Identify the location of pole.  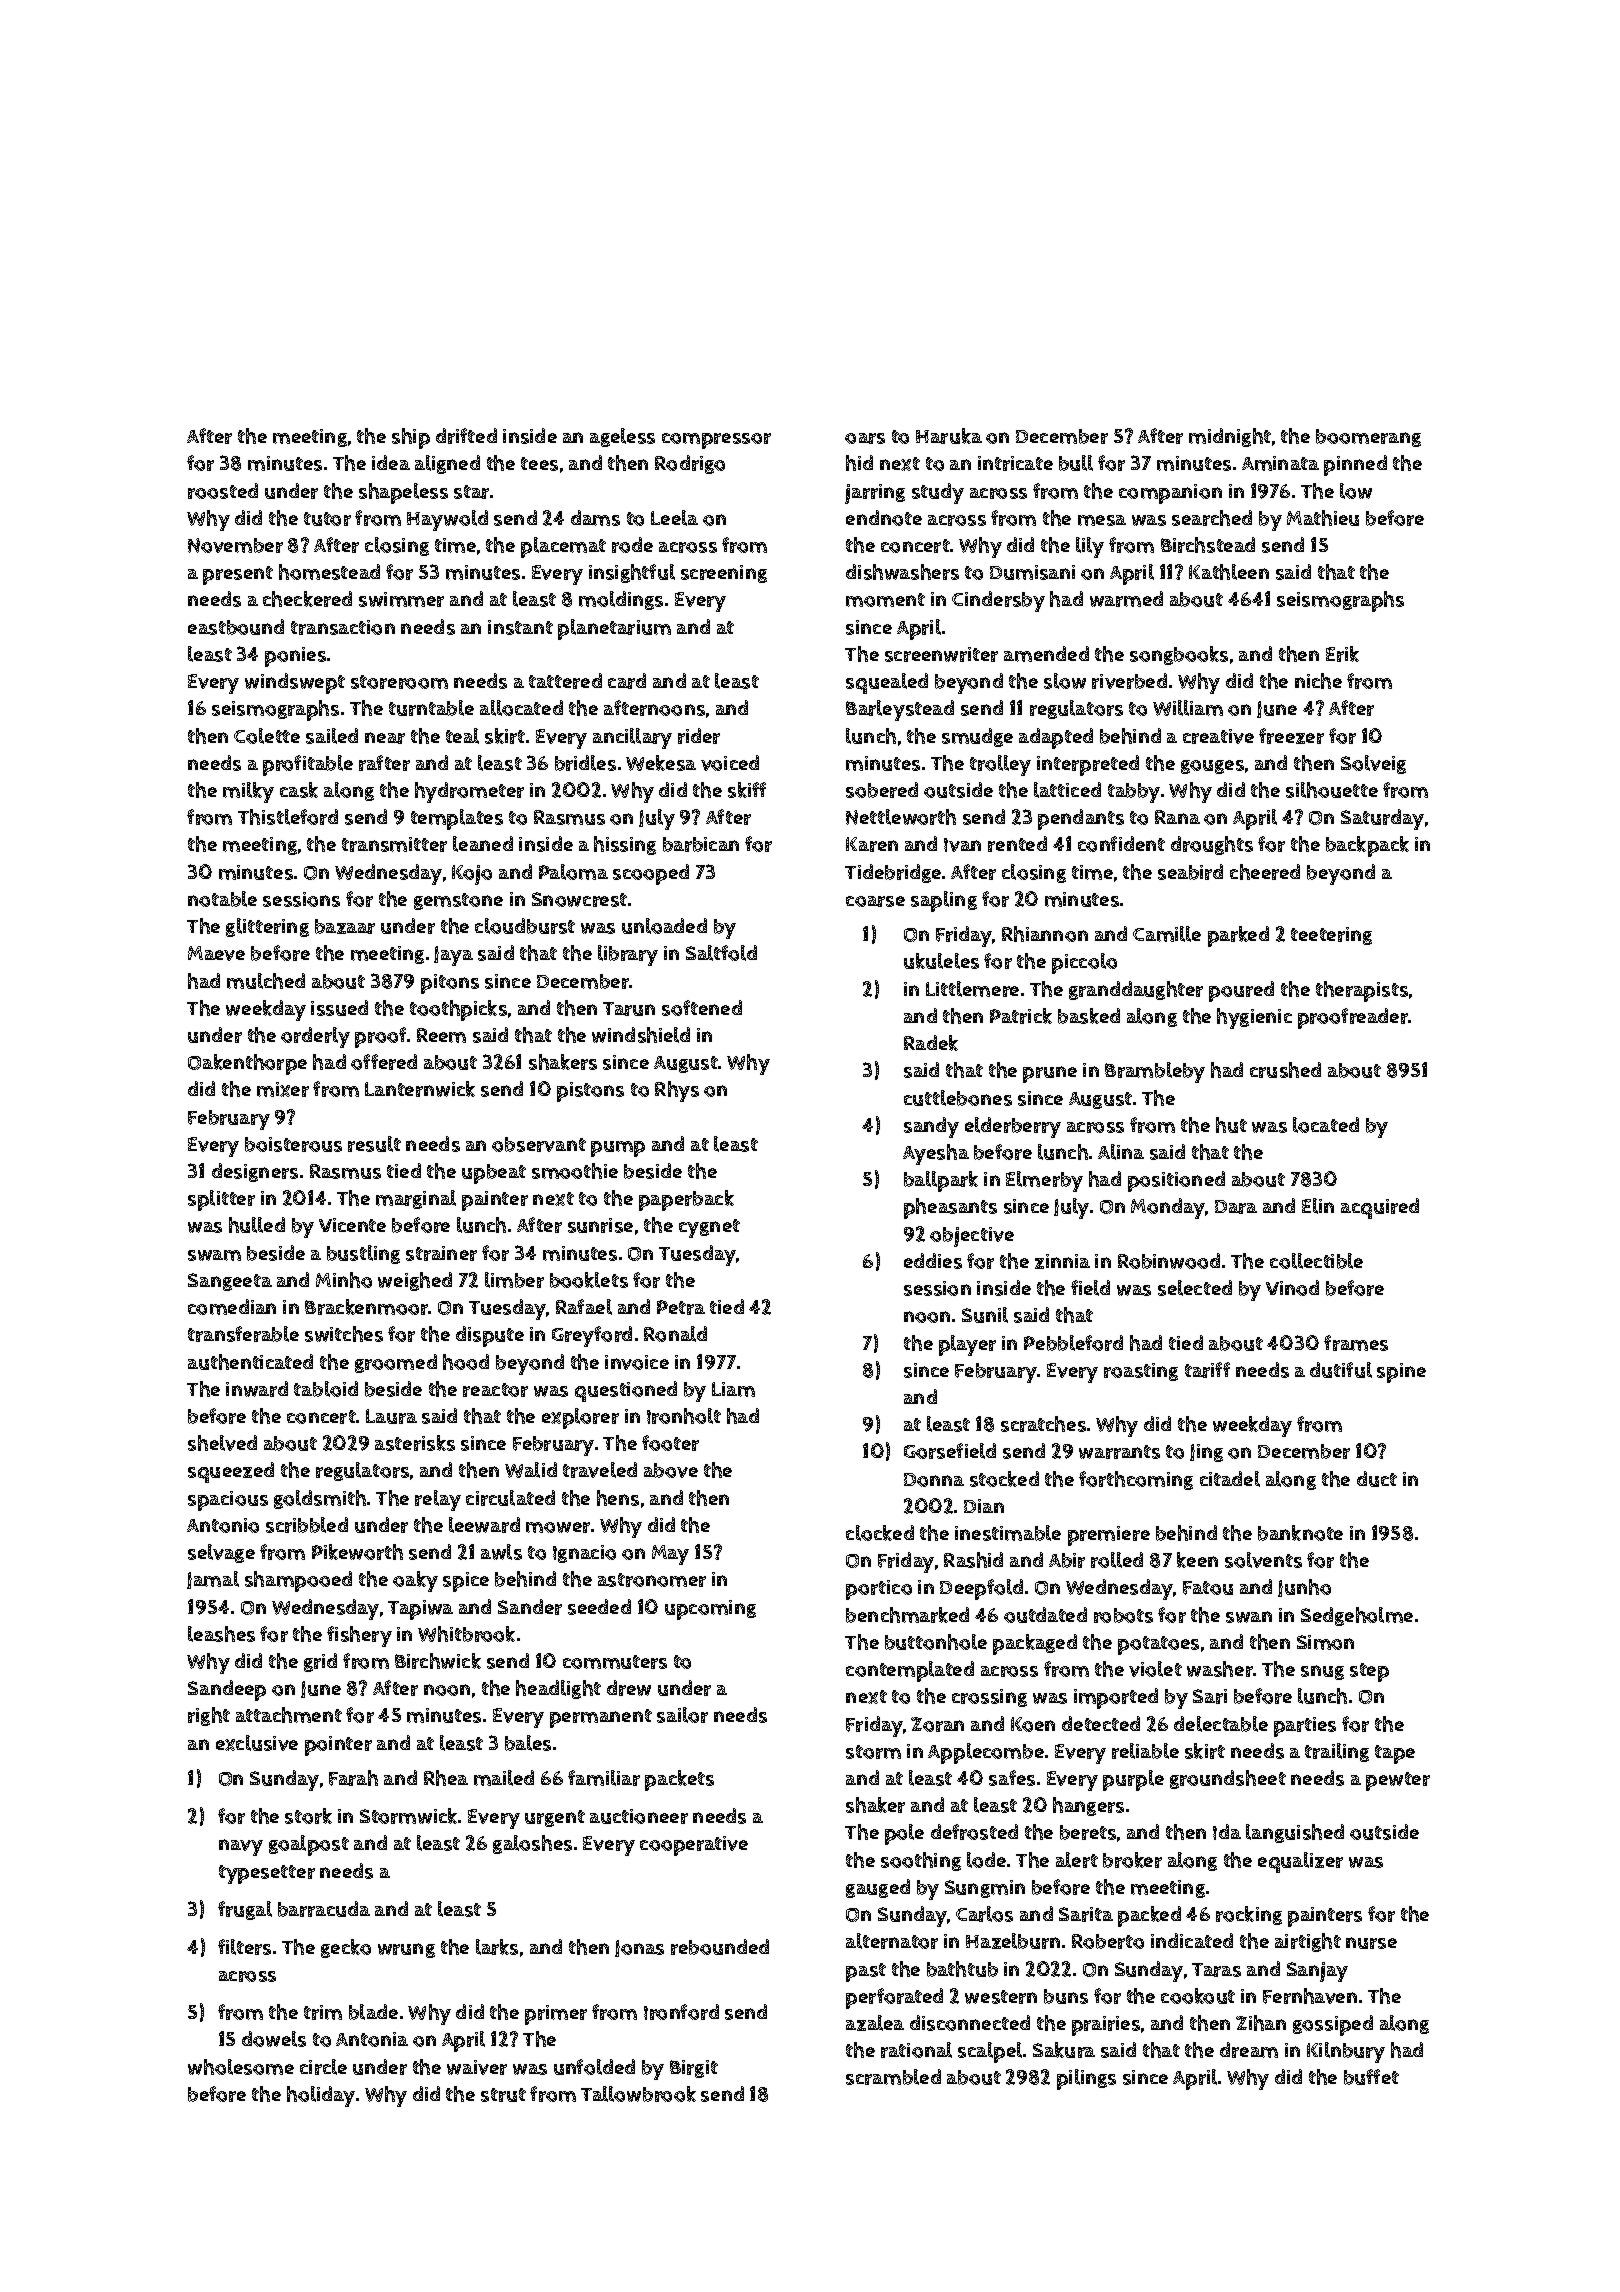
(904, 1834).
